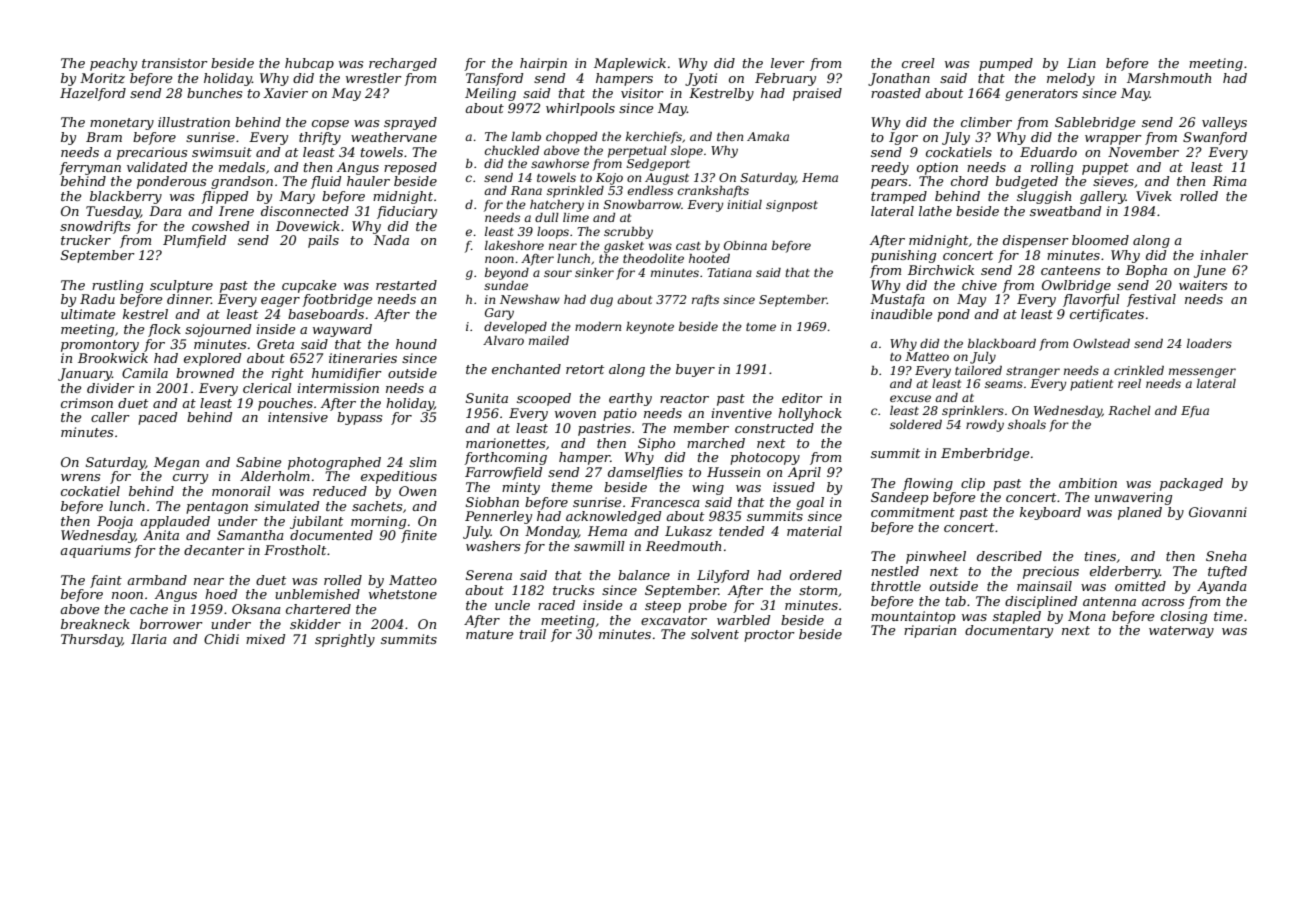  Describe the element at coordinates (788, 63) in the image. I see `lever` at that location.
